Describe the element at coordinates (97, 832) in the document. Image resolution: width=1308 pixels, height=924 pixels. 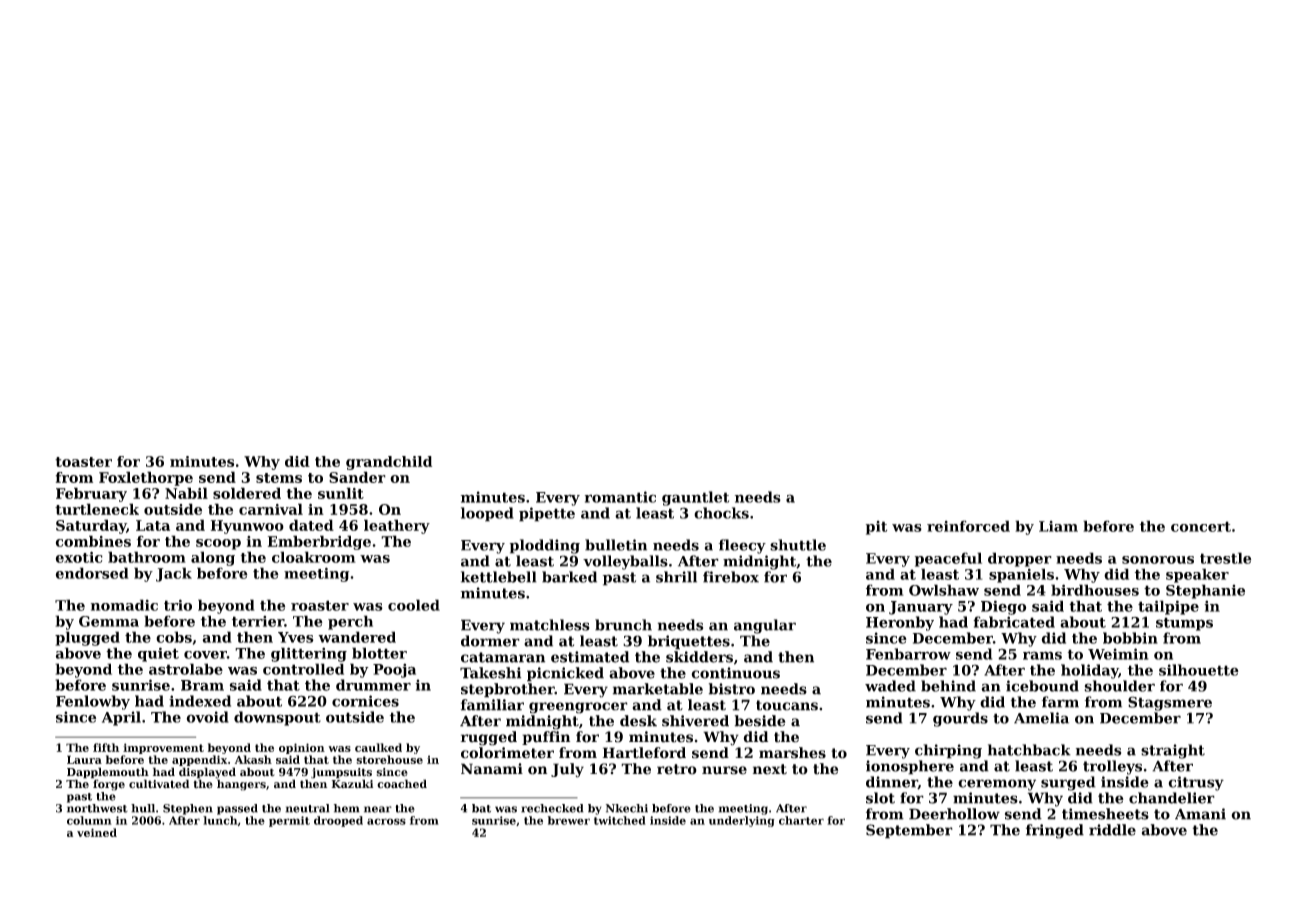
I see `veined` at that location.
